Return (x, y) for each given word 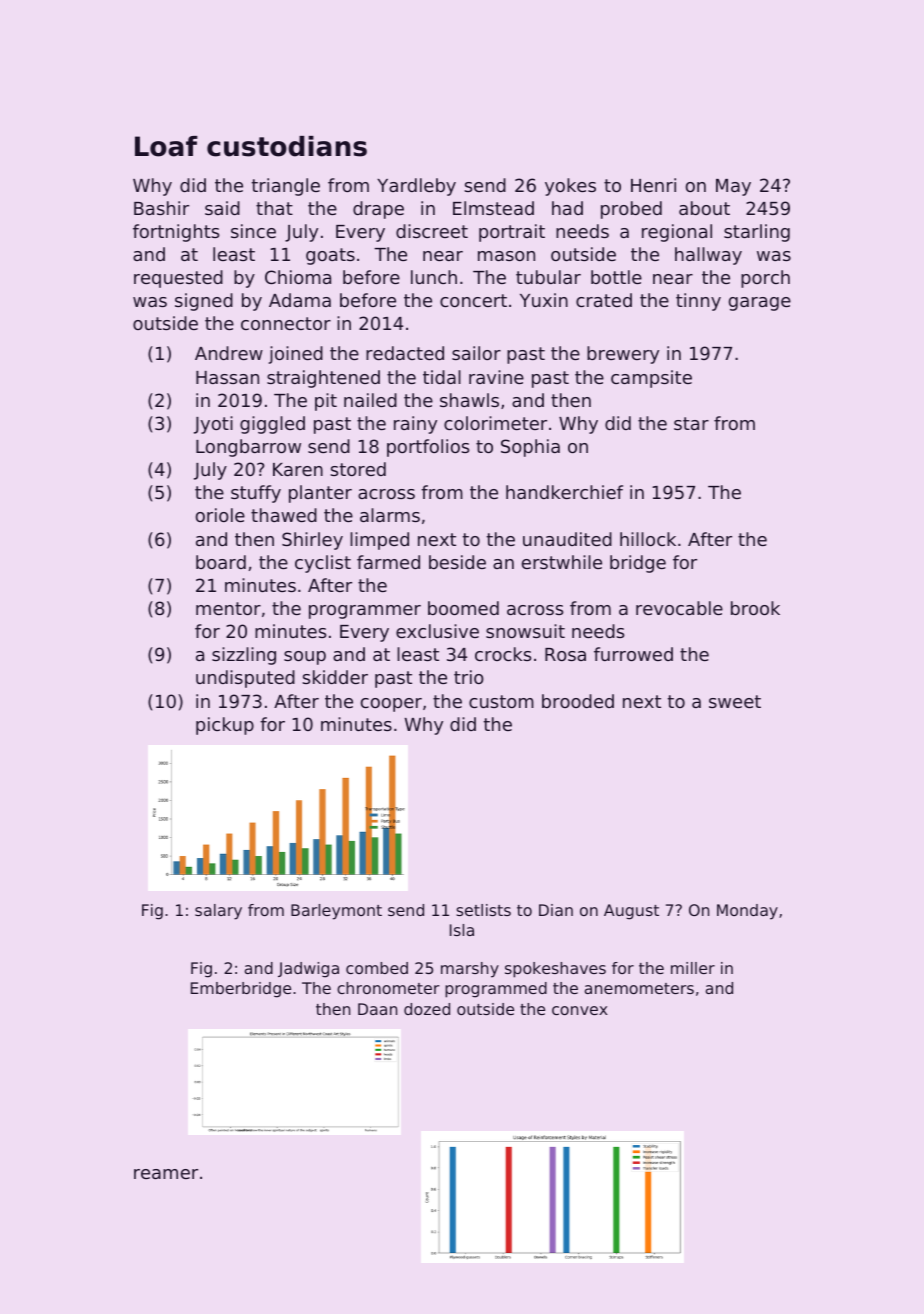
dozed (427, 1009)
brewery (623, 355)
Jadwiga (308, 970)
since (253, 231)
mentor (228, 608)
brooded (578, 701)
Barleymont (336, 912)
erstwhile (562, 562)
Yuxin (544, 300)
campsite (651, 379)
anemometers (639, 988)
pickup (225, 726)
